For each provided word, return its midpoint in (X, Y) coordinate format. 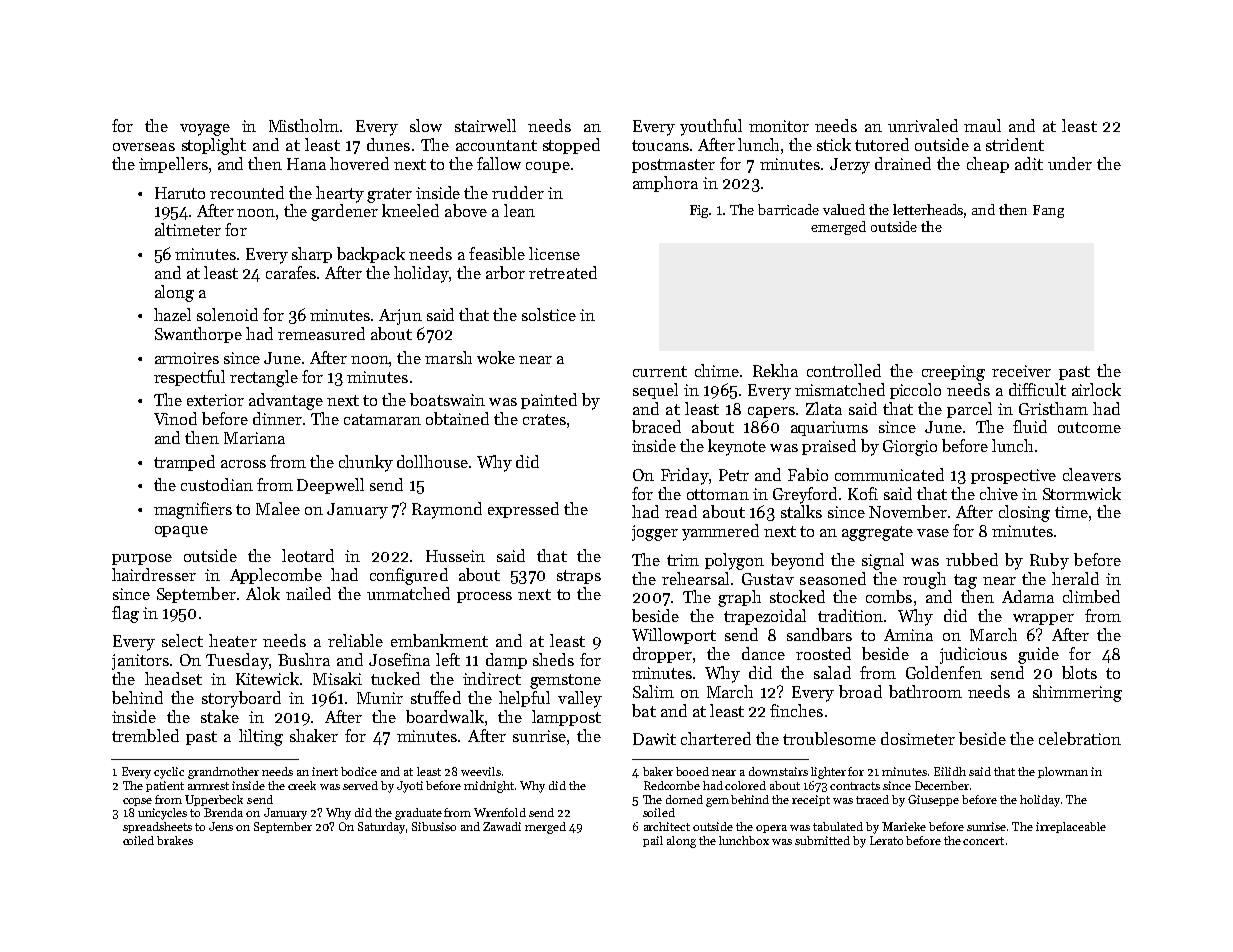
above (466, 210)
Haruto (180, 193)
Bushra (304, 659)
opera (771, 829)
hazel (172, 314)
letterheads (929, 211)
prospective (1013, 476)
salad (832, 672)
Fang (1048, 211)
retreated (563, 272)
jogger (655, 533)
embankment (439, 640)
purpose (142, 559)
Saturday (382, 828)
